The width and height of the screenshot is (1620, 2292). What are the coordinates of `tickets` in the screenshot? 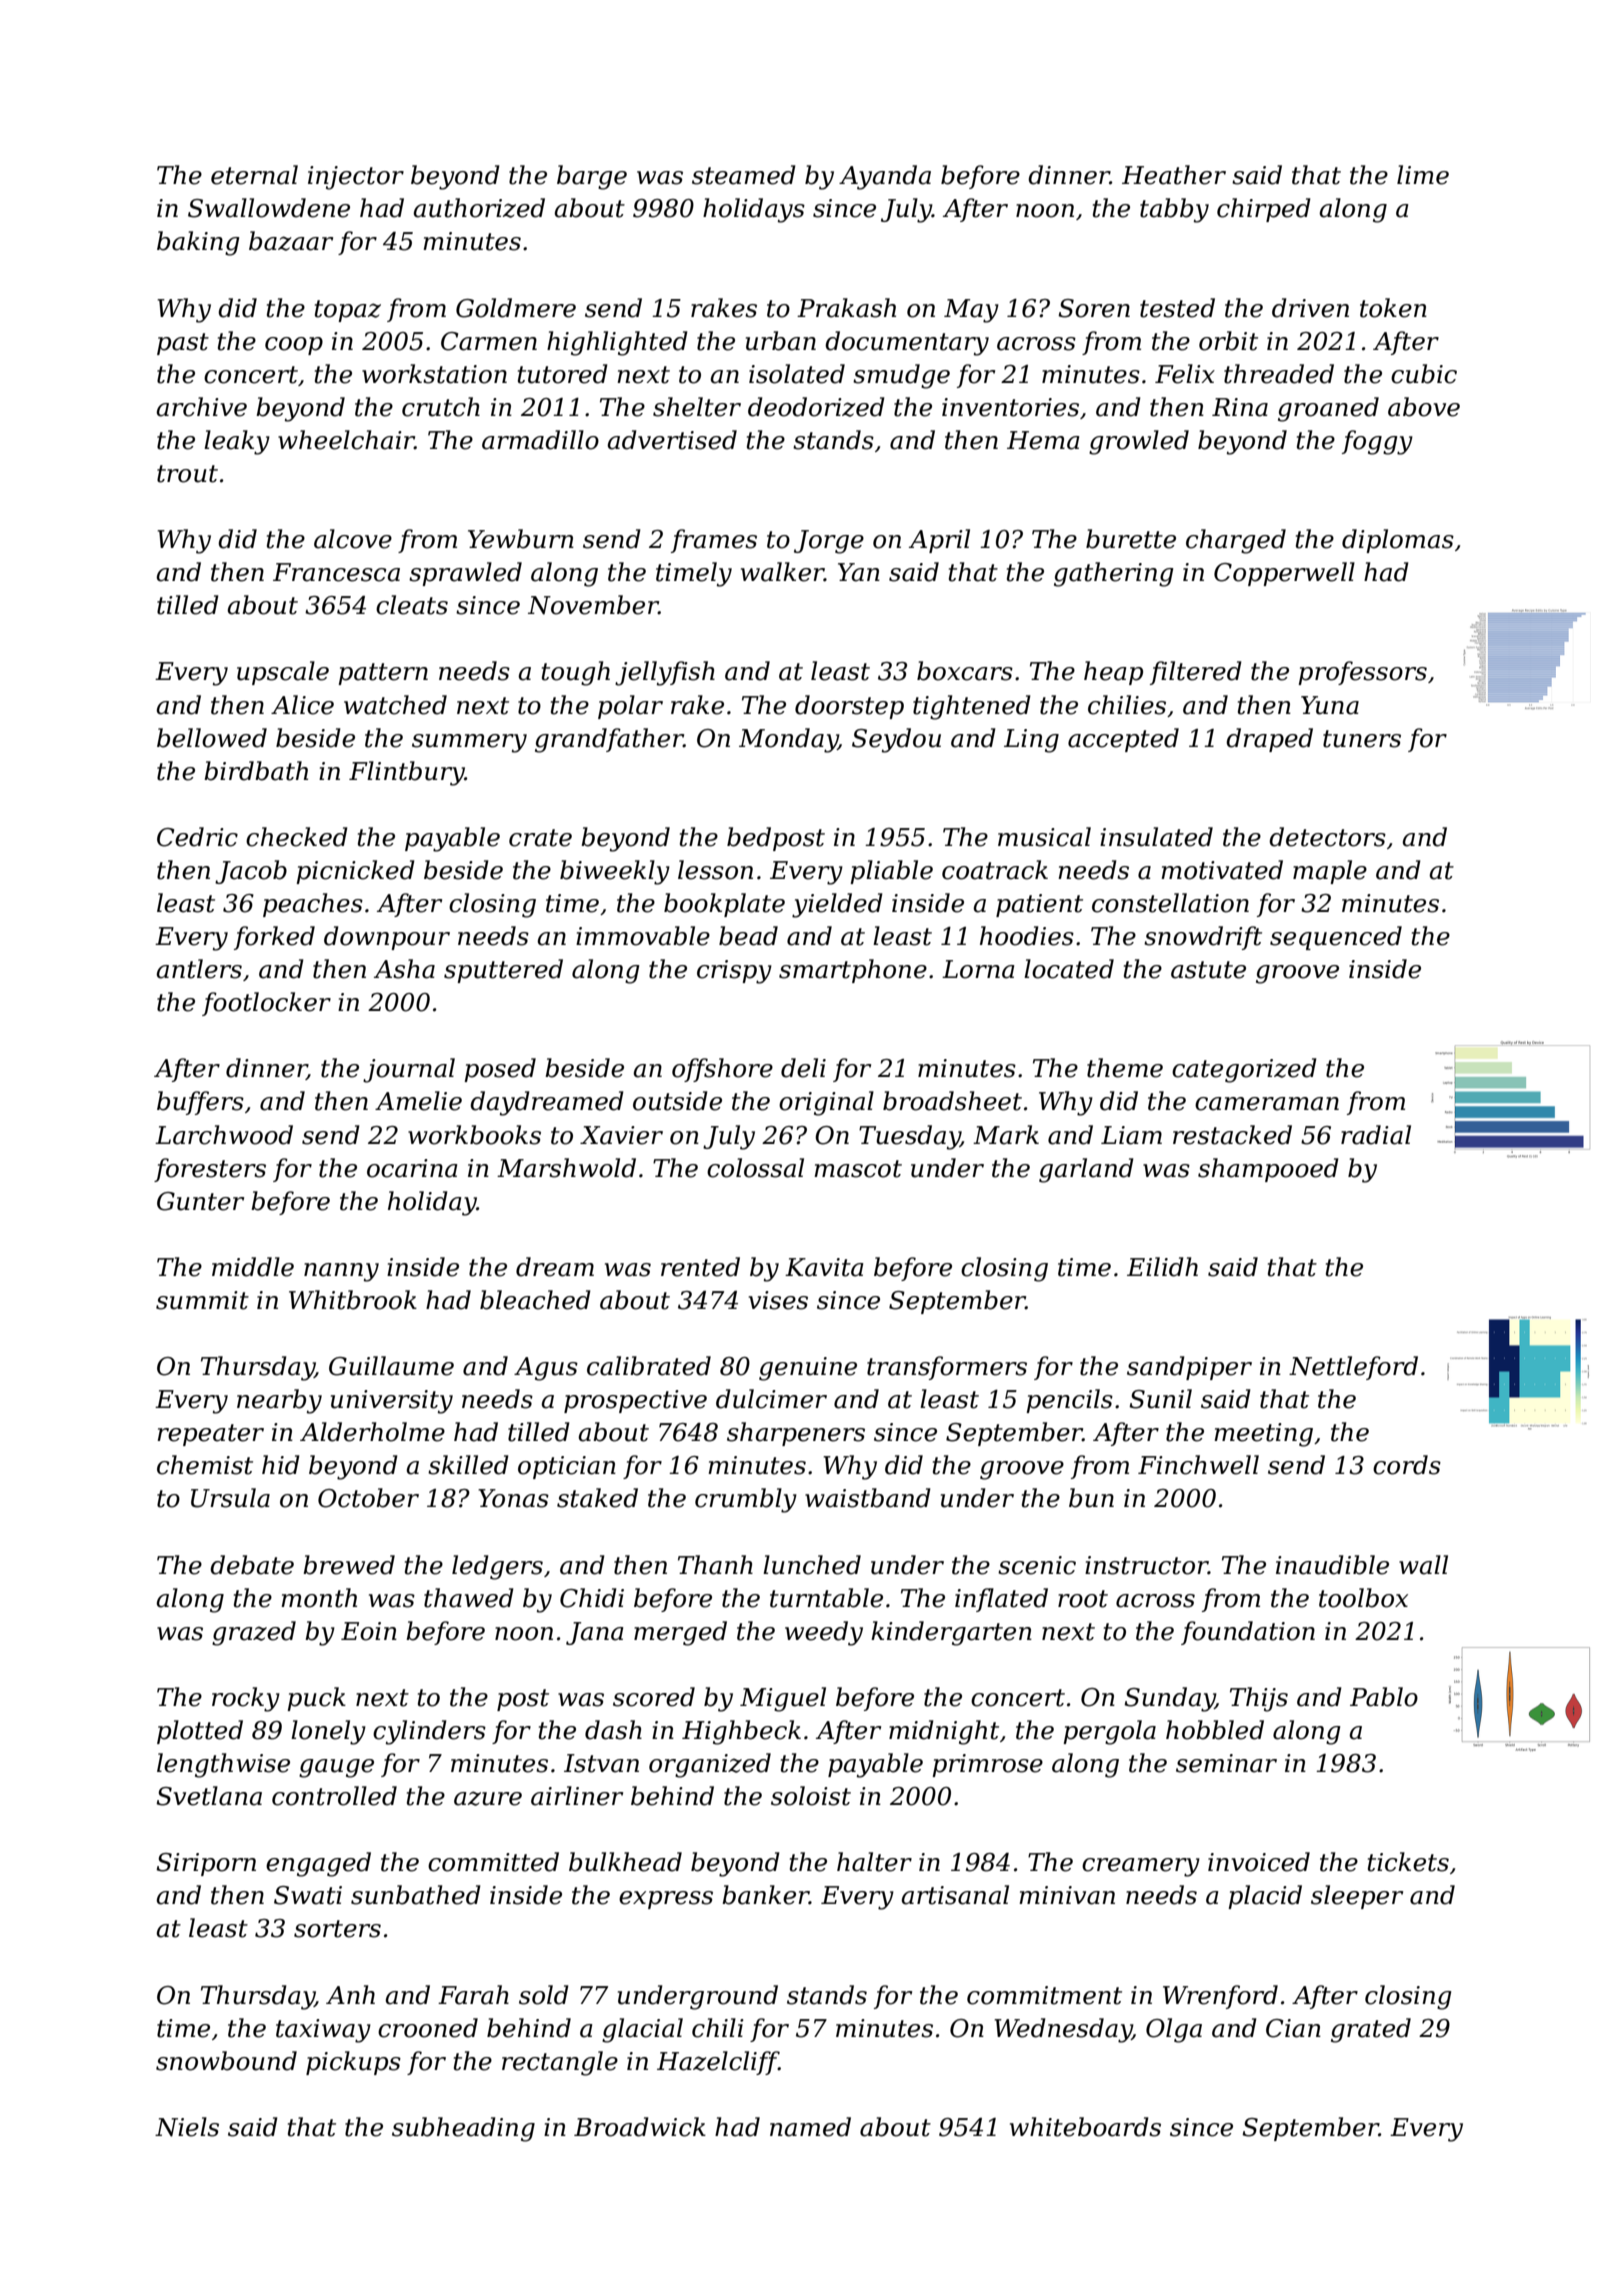 It's located at (1408, 1862).
